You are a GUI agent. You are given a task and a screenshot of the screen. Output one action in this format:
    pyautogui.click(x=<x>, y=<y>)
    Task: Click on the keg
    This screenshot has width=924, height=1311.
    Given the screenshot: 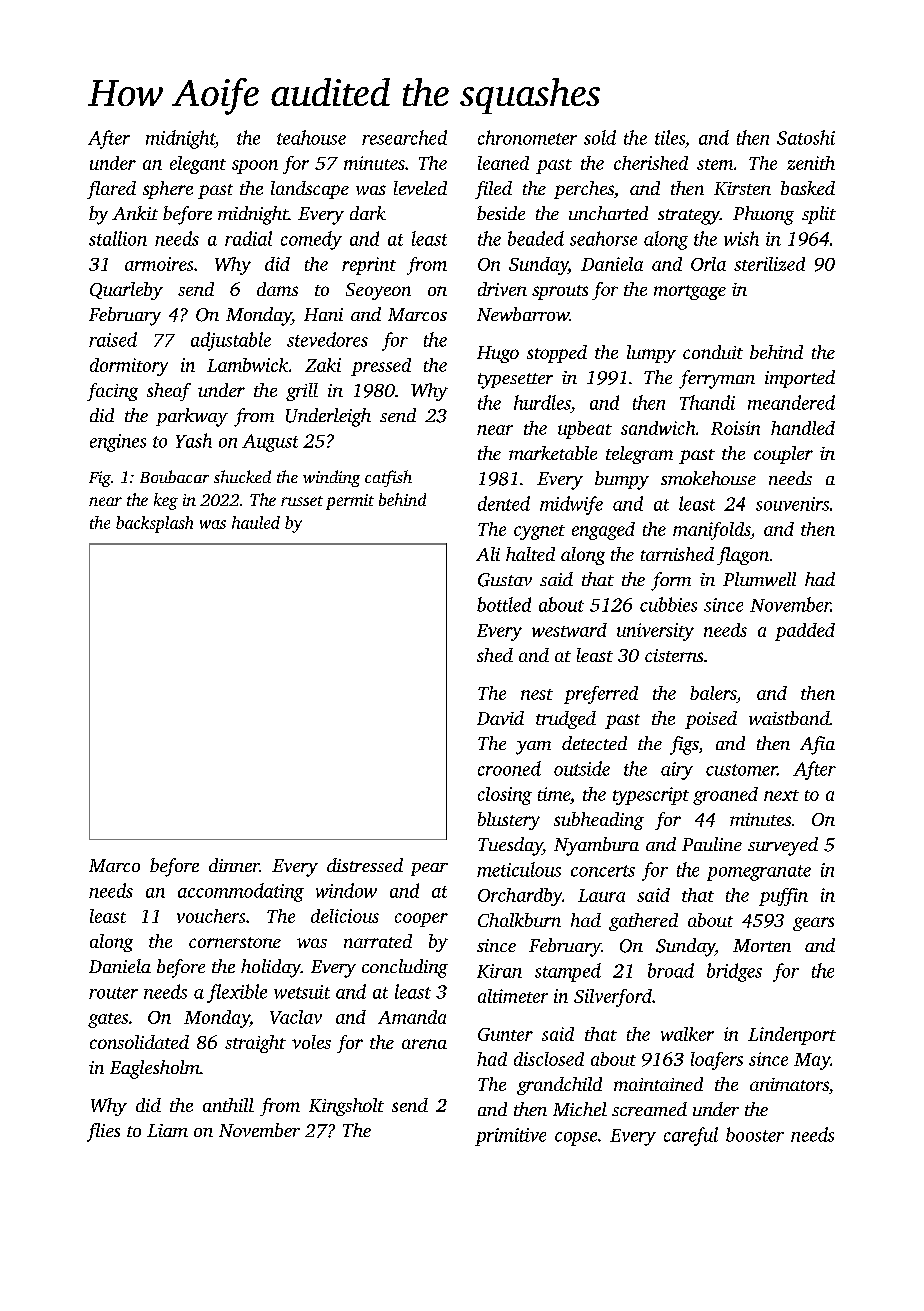 What is the action you would take?
    pyautogui.click(x=166, y=501)
